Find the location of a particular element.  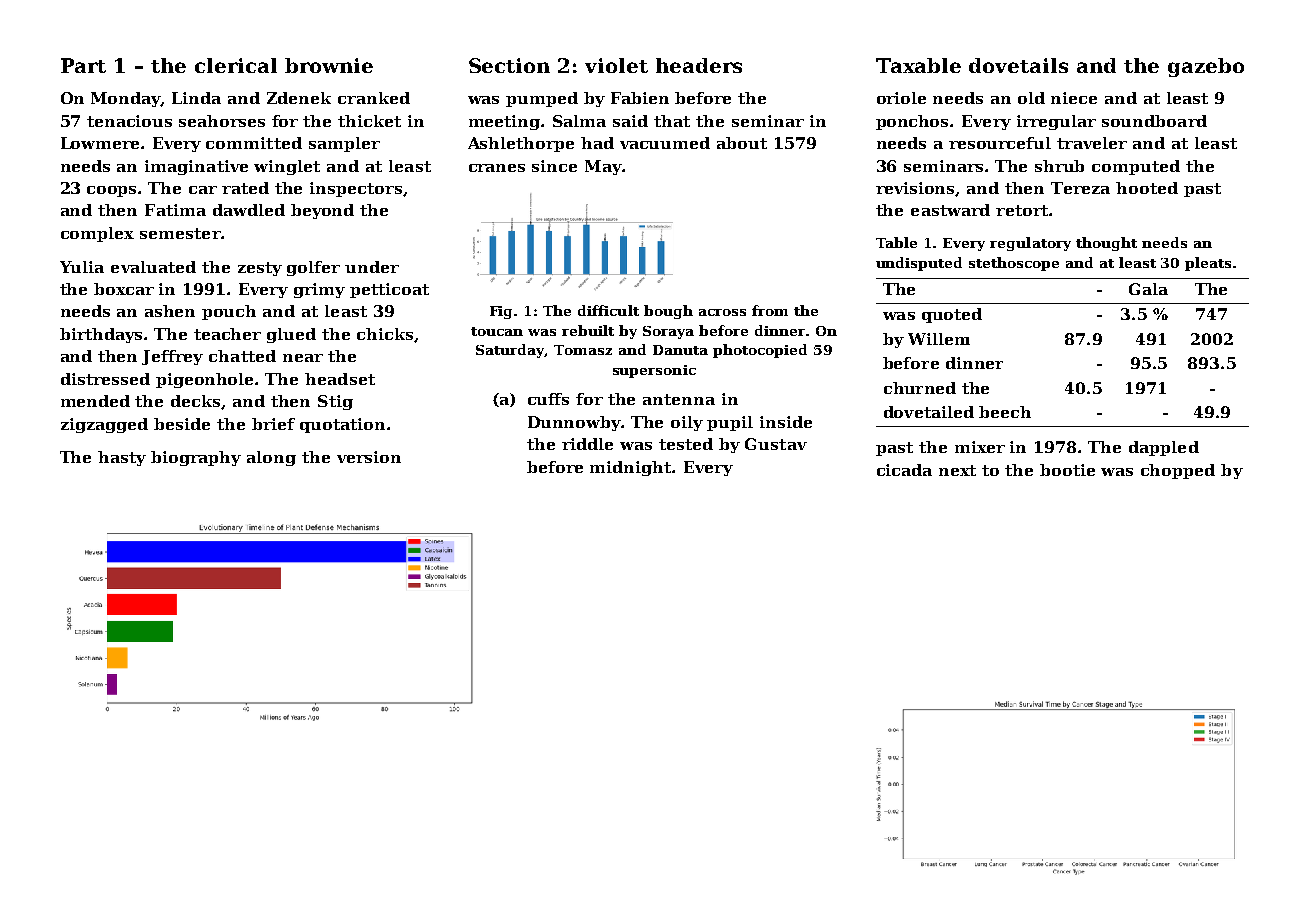

midnight is located at coordinates (630, 468).
